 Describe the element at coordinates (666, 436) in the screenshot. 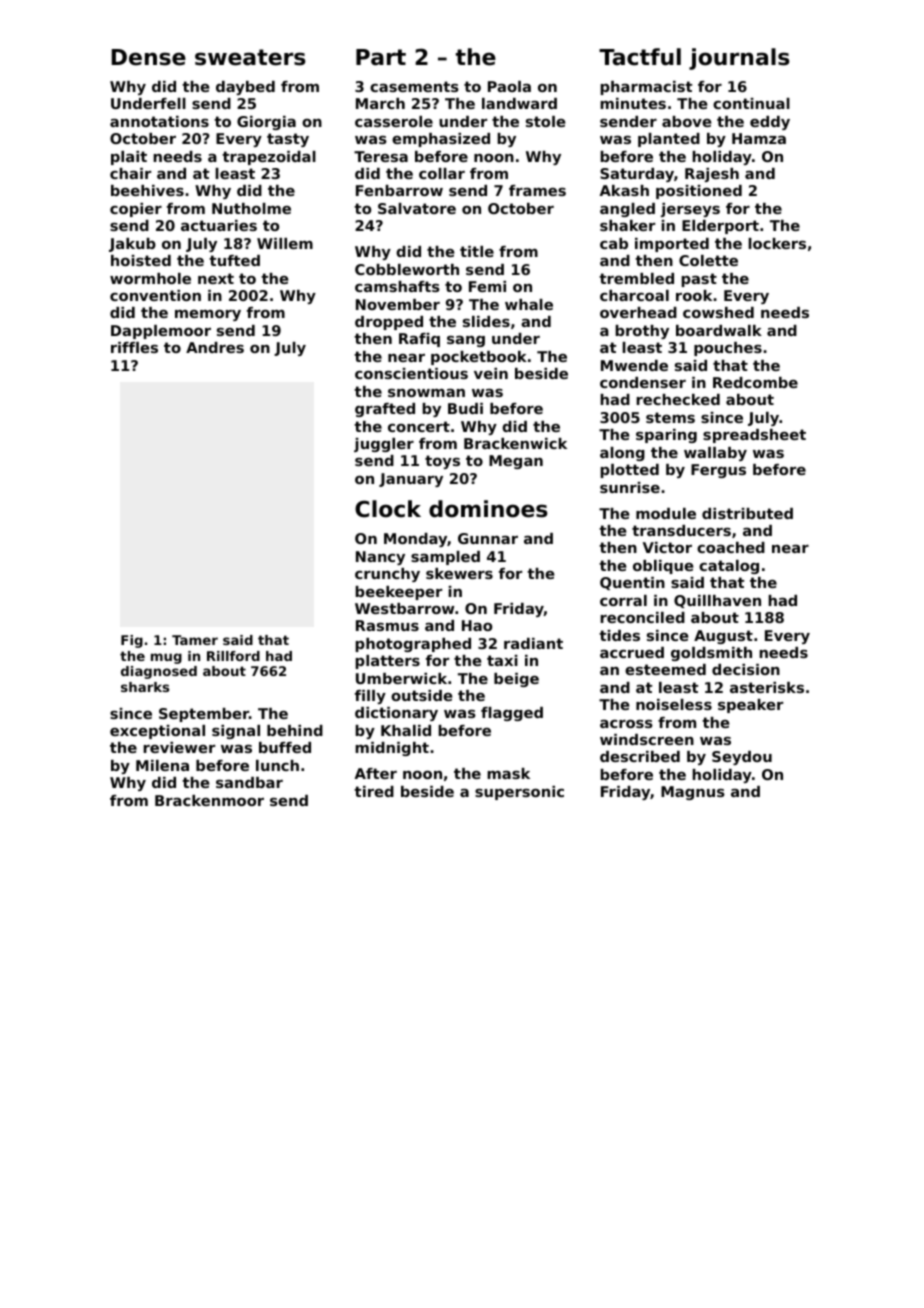

I see `sparing` at that location.
